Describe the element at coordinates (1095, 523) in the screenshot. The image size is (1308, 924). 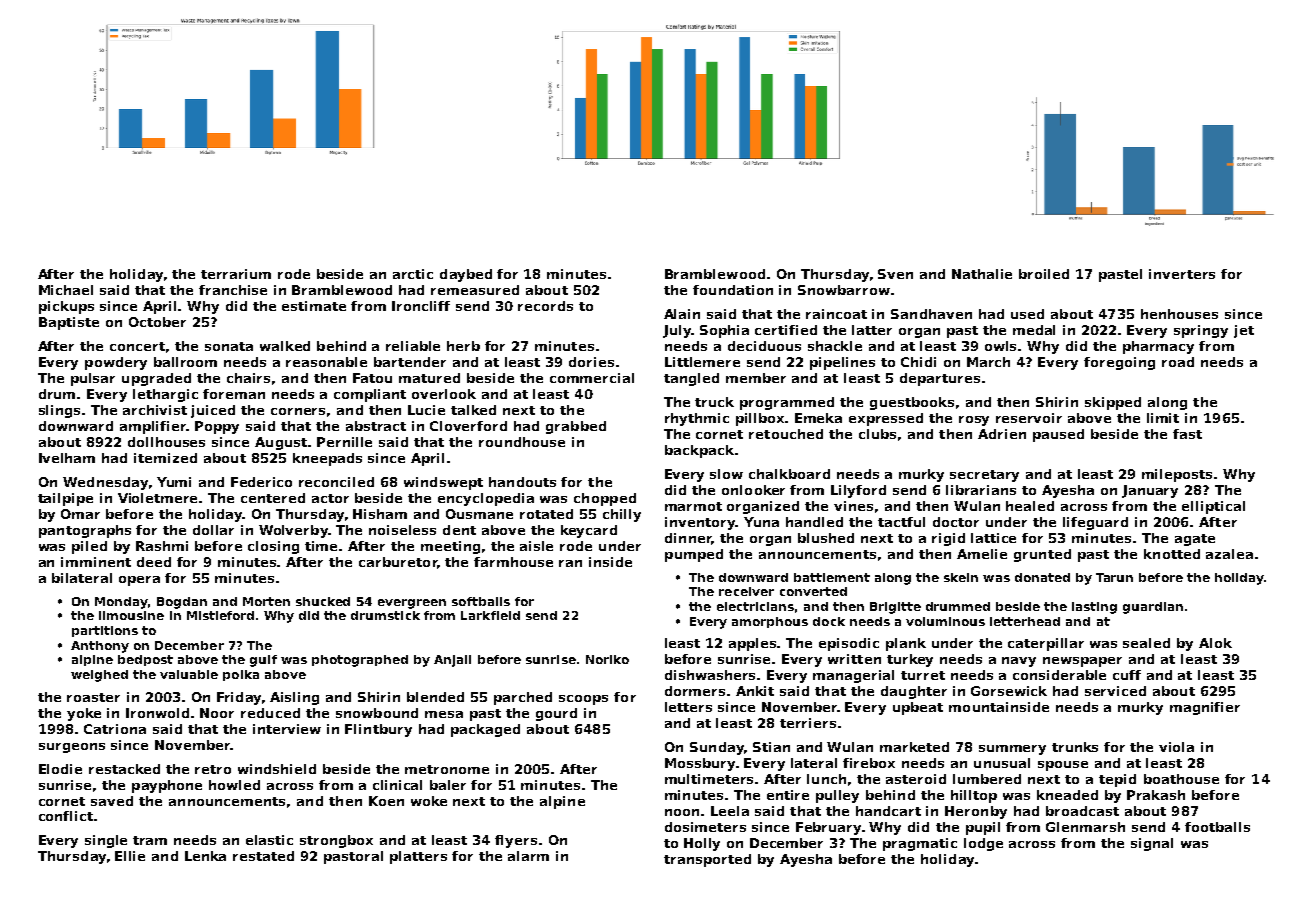
I see `lifeguard` at that location.
